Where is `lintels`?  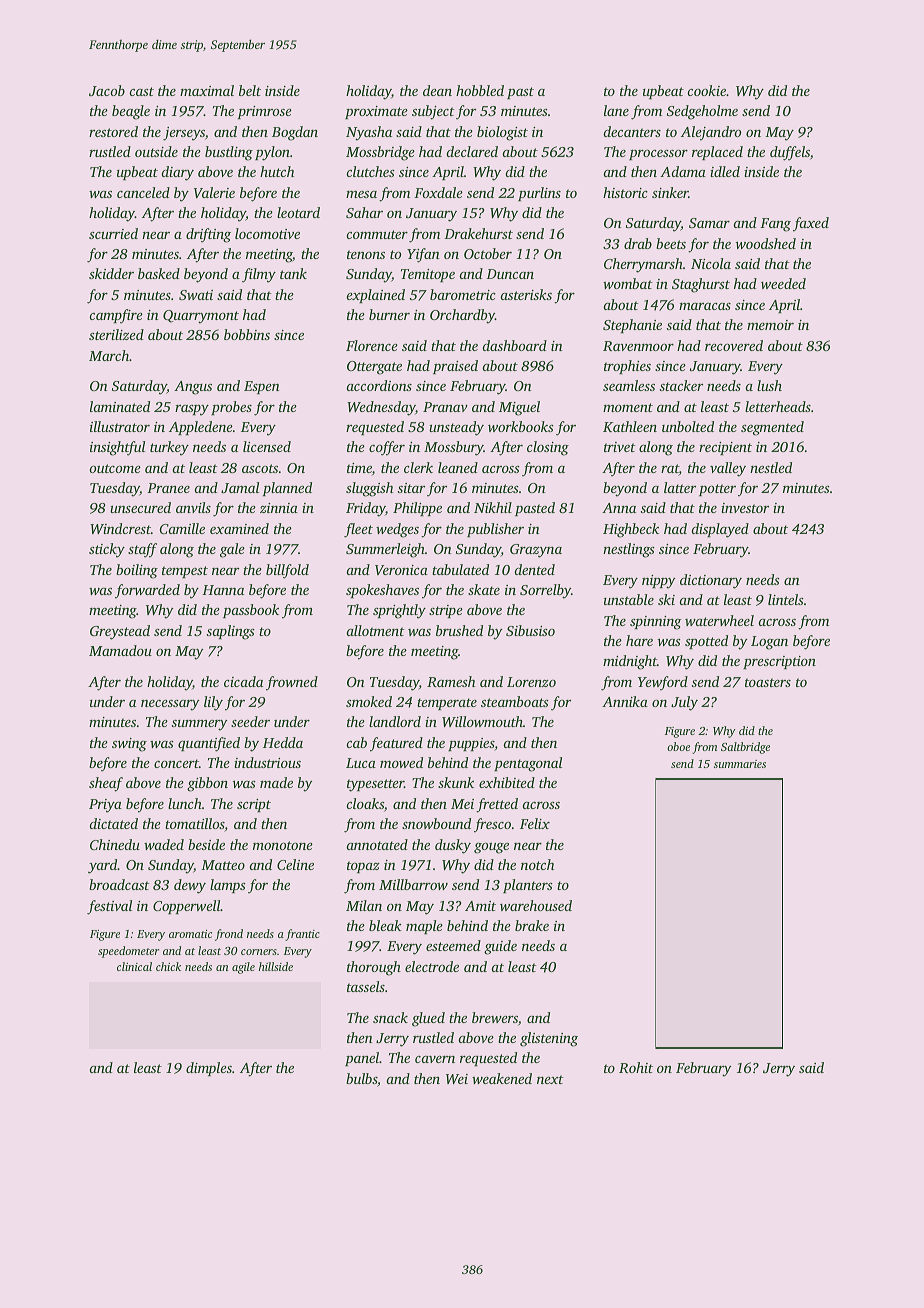
lintels is located at coordinates (786, 599).
